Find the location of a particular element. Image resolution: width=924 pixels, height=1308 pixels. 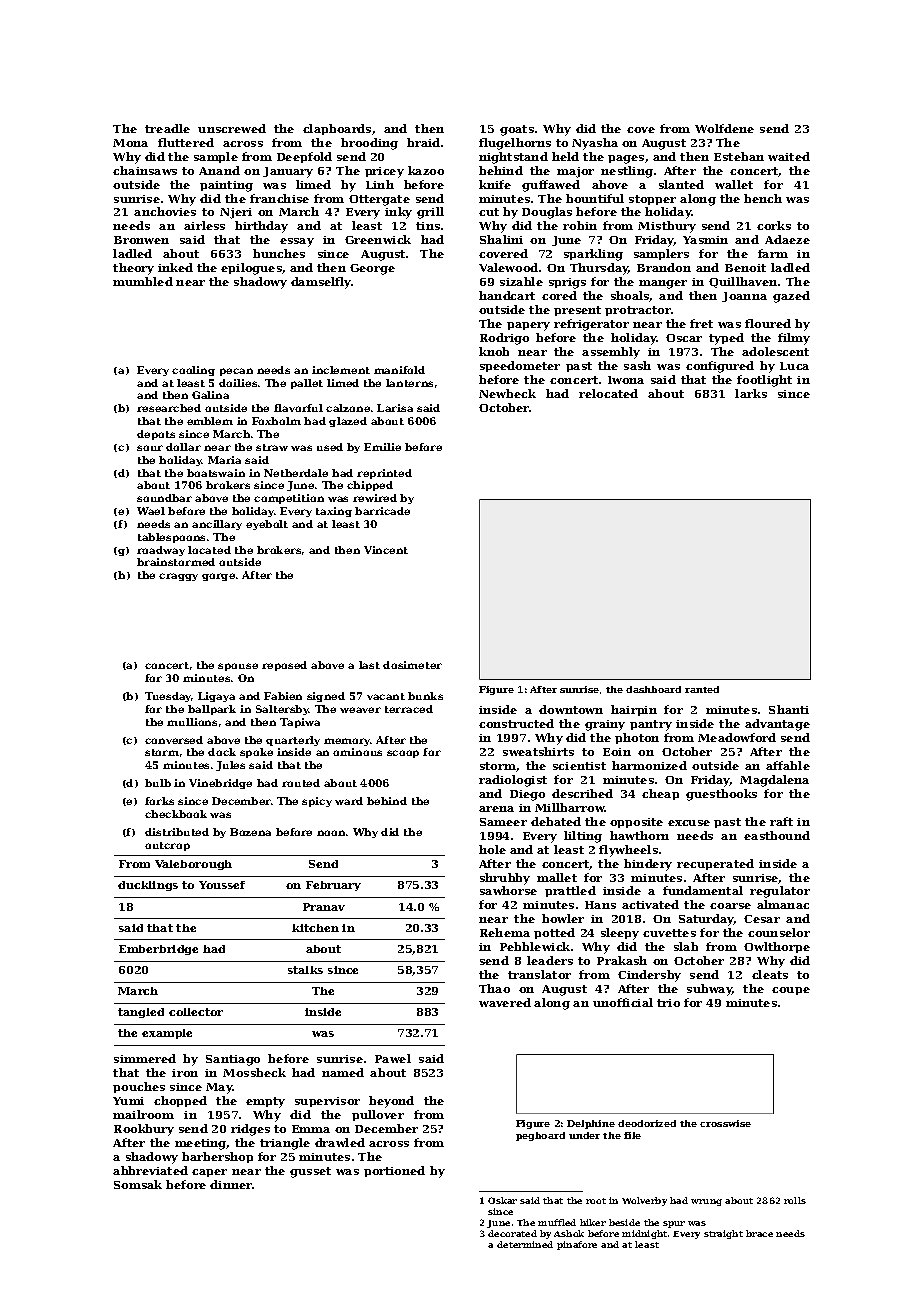

hole is located at coordinates (492, 849).
